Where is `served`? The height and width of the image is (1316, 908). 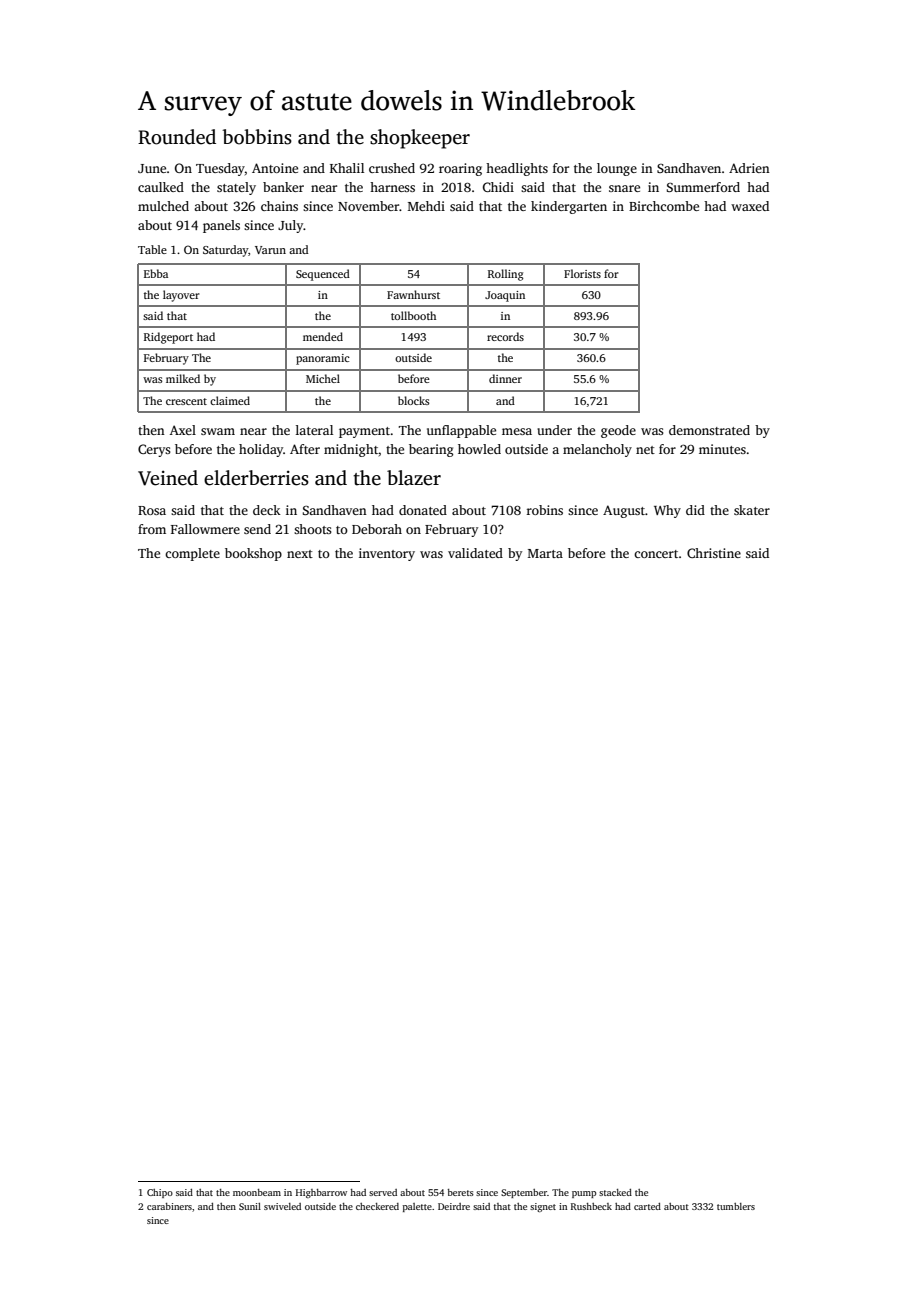
served is located at coordinates (383, 1192).
